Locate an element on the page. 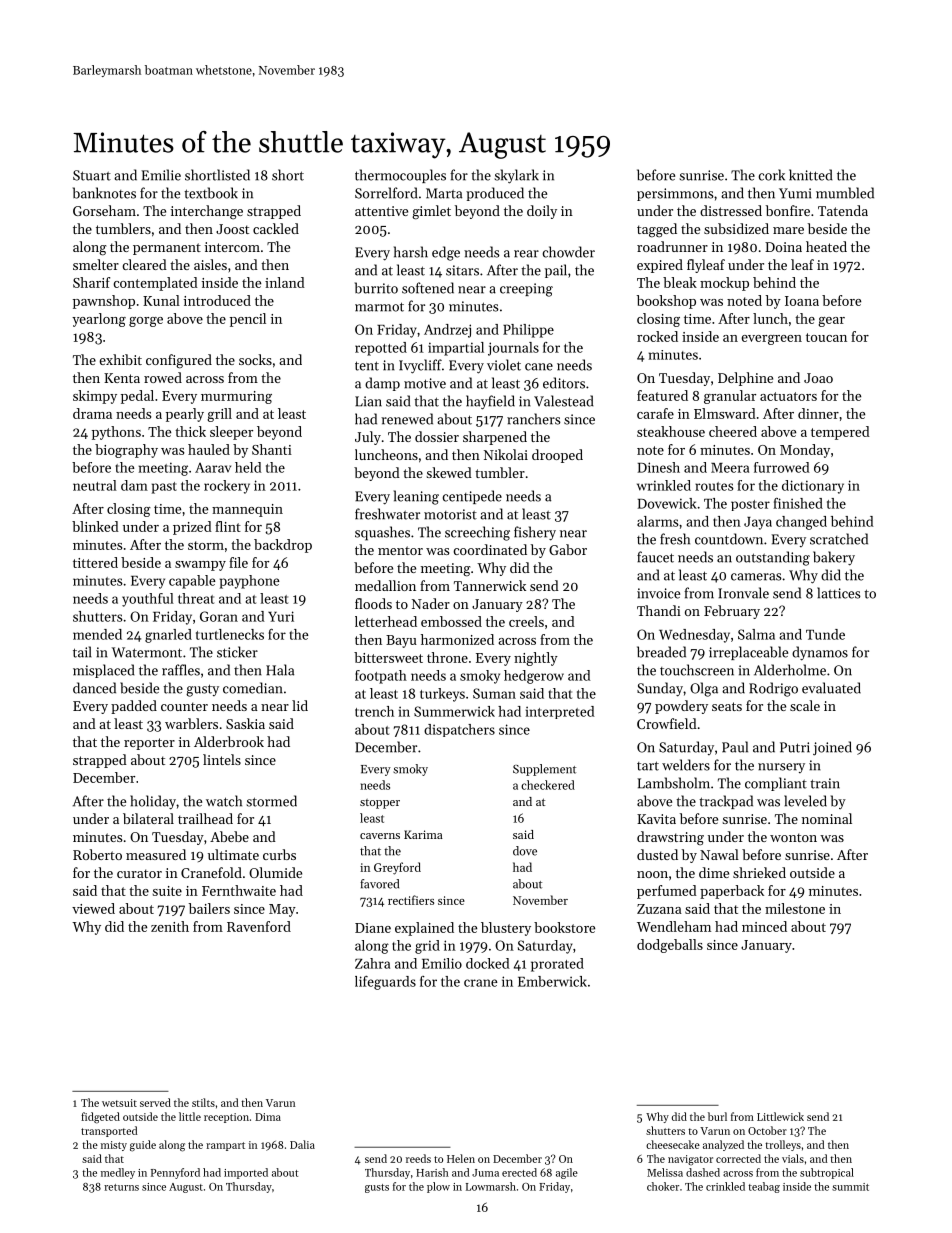 This page has width=952, height=1233. danced is located at coordinates (94, 688).
